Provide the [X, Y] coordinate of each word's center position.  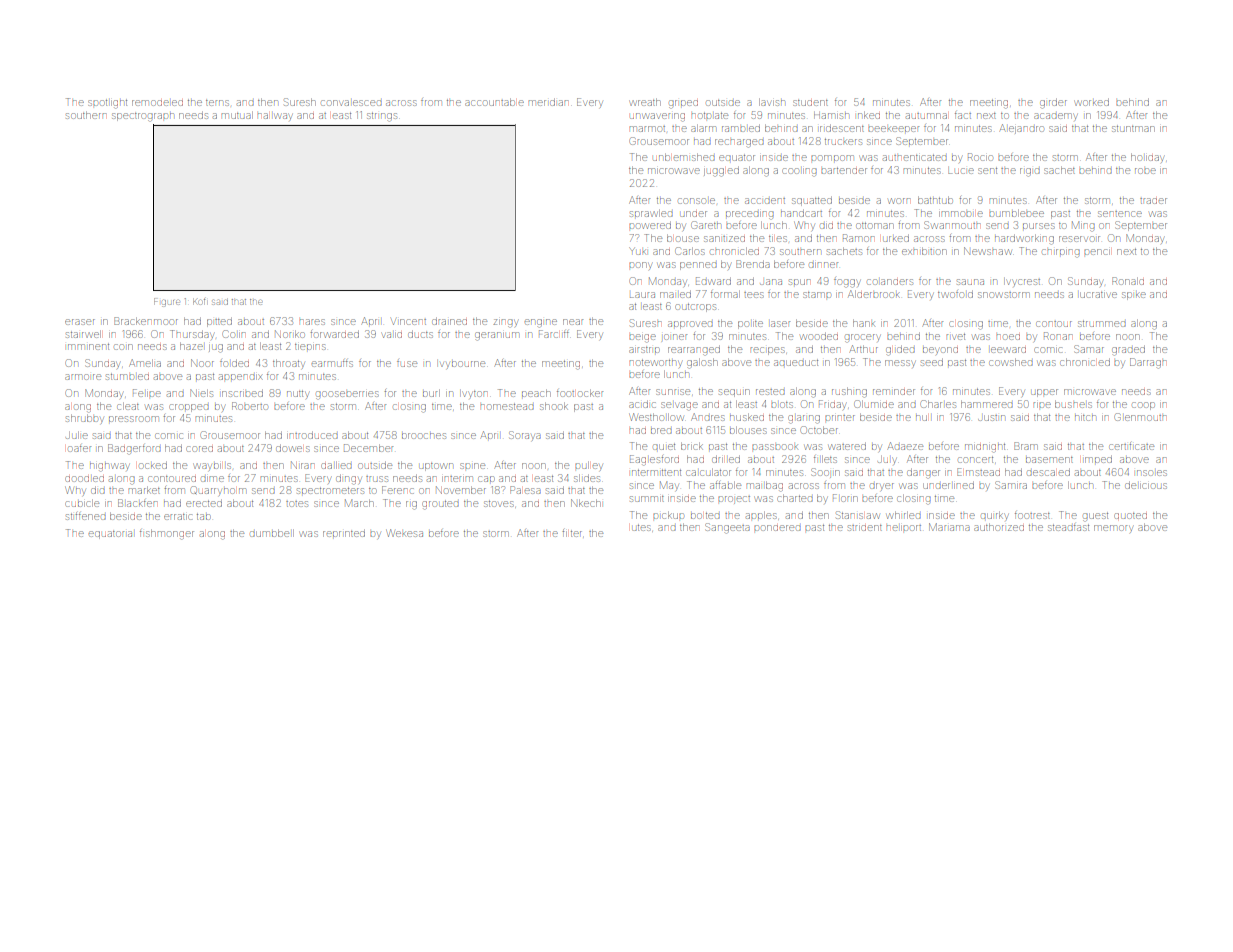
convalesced [352, 103]
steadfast [1068, 528]
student [810, 103]
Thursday [191, 335]
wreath [645, 102]
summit [647, 499]
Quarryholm [218, 491]
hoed [1008, 337]
